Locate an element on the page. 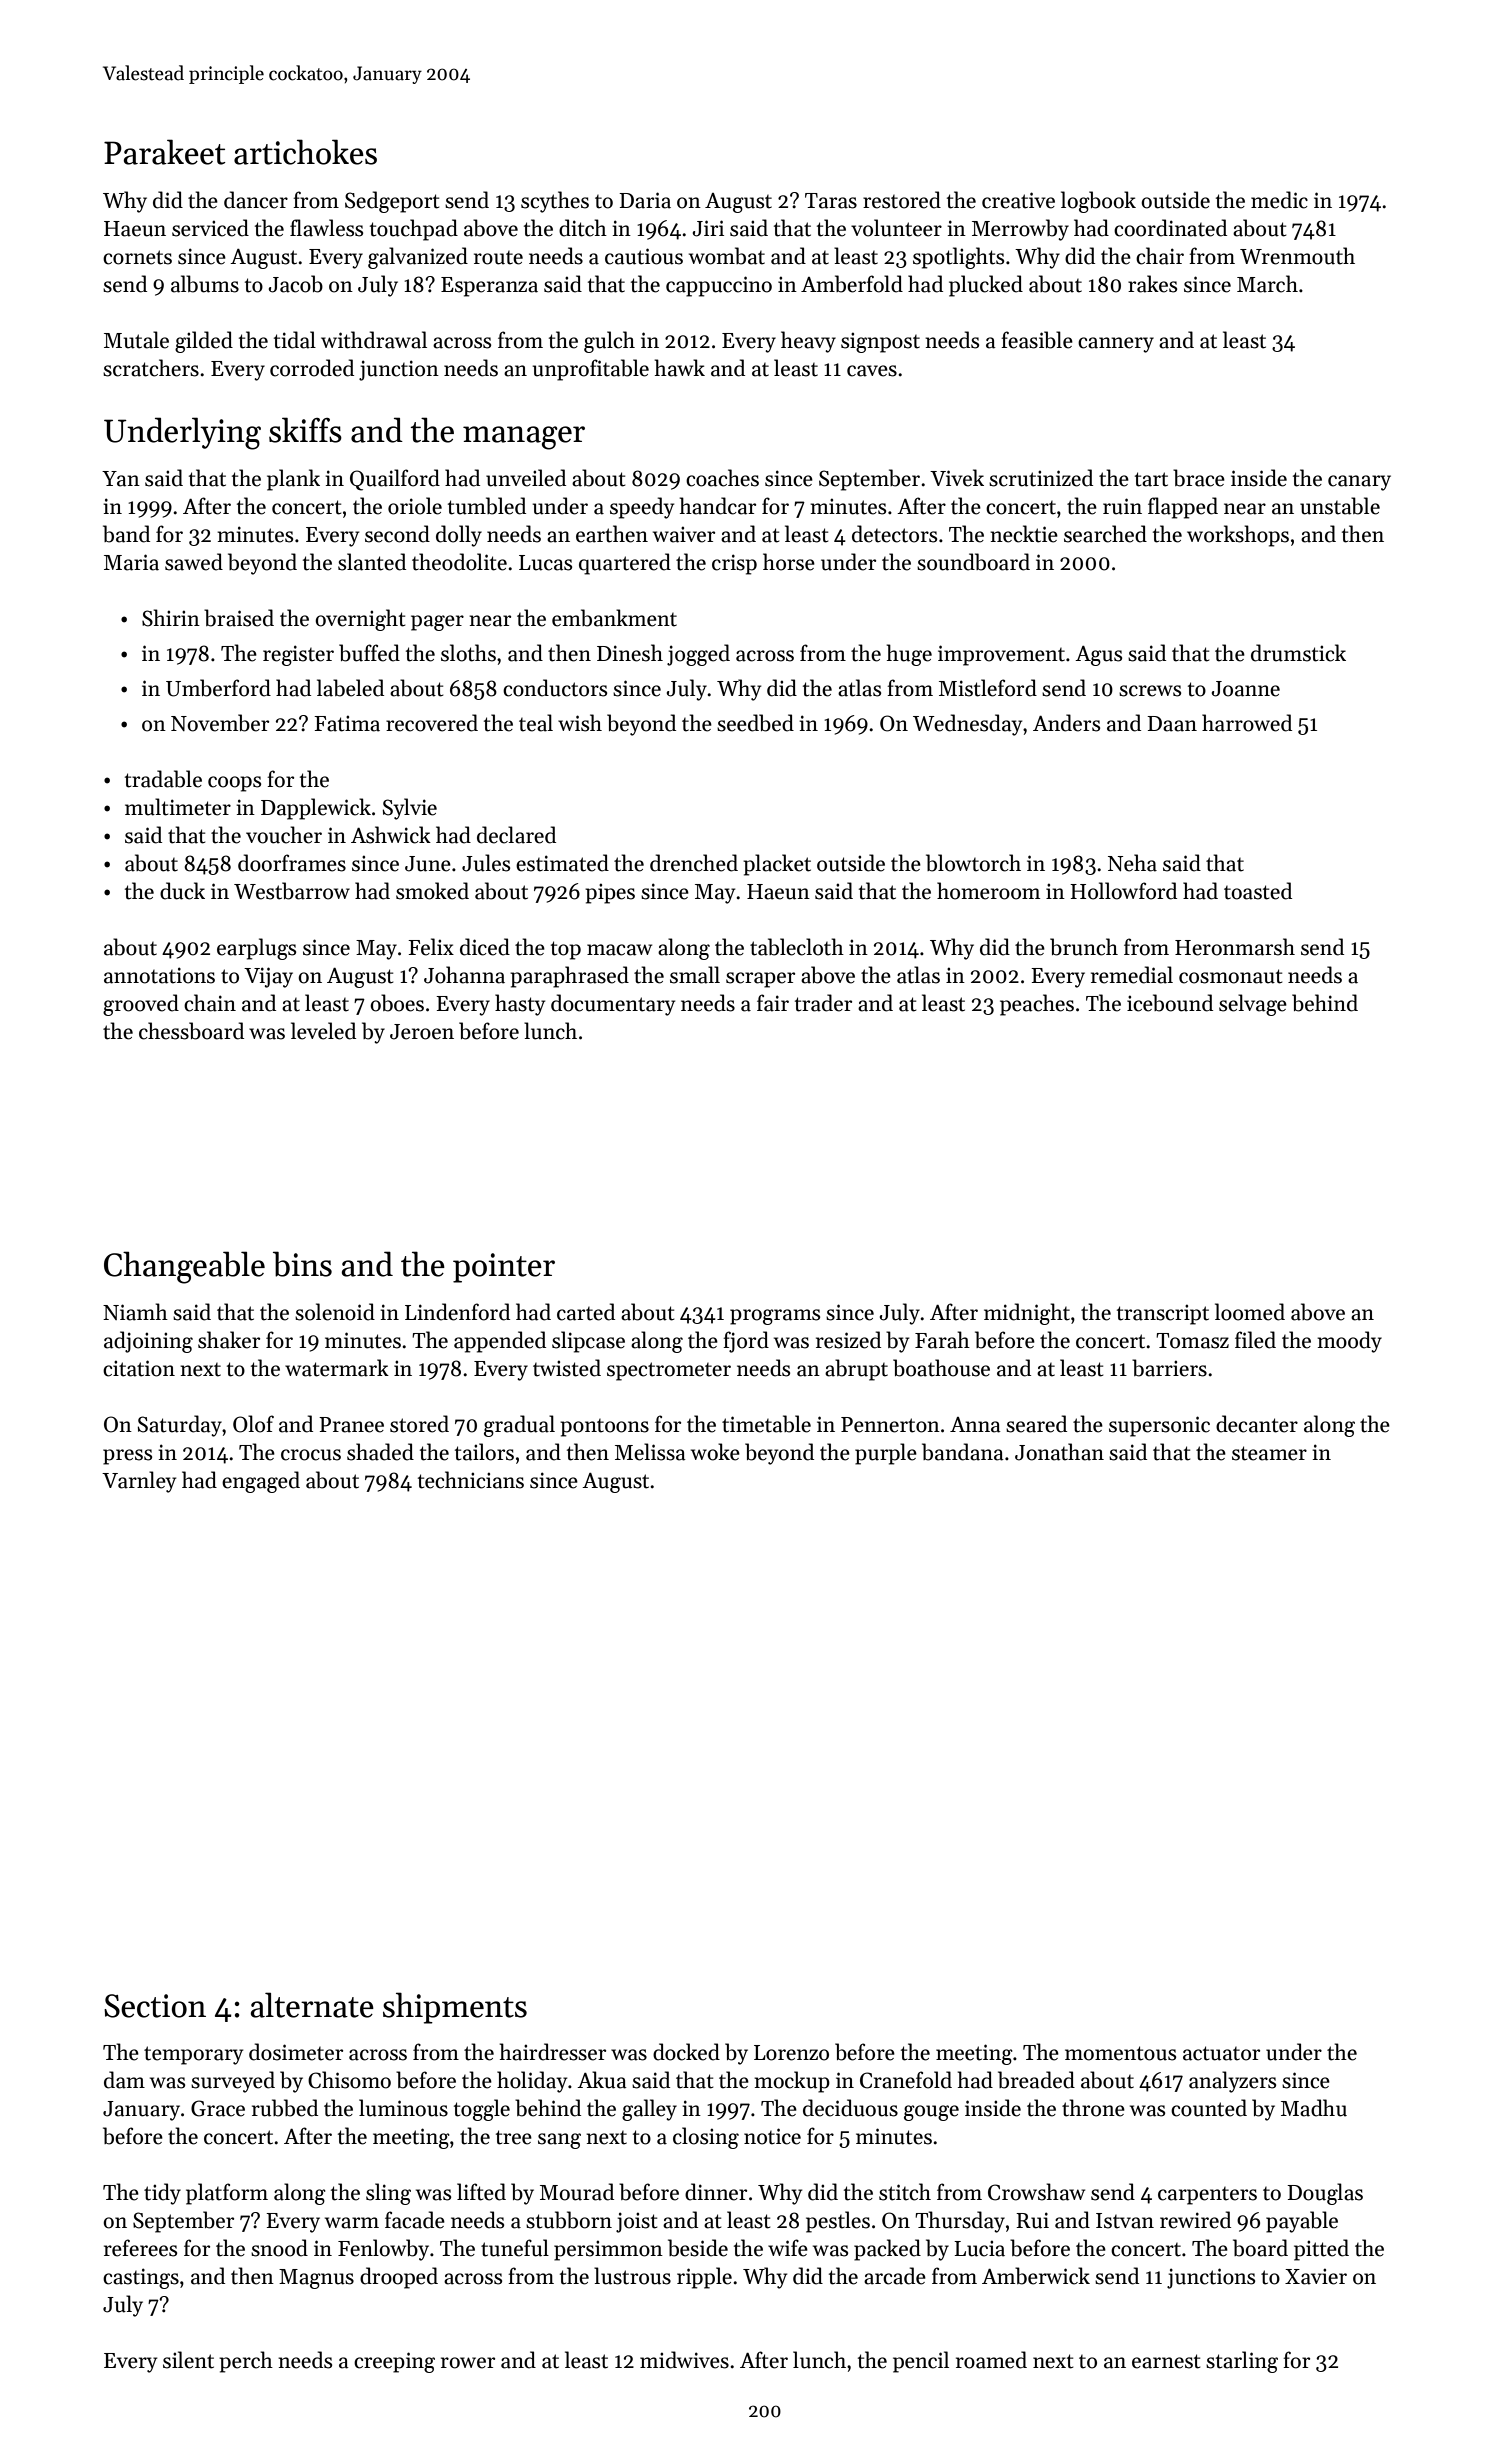  purple is located at coordinates (886, 1454).
